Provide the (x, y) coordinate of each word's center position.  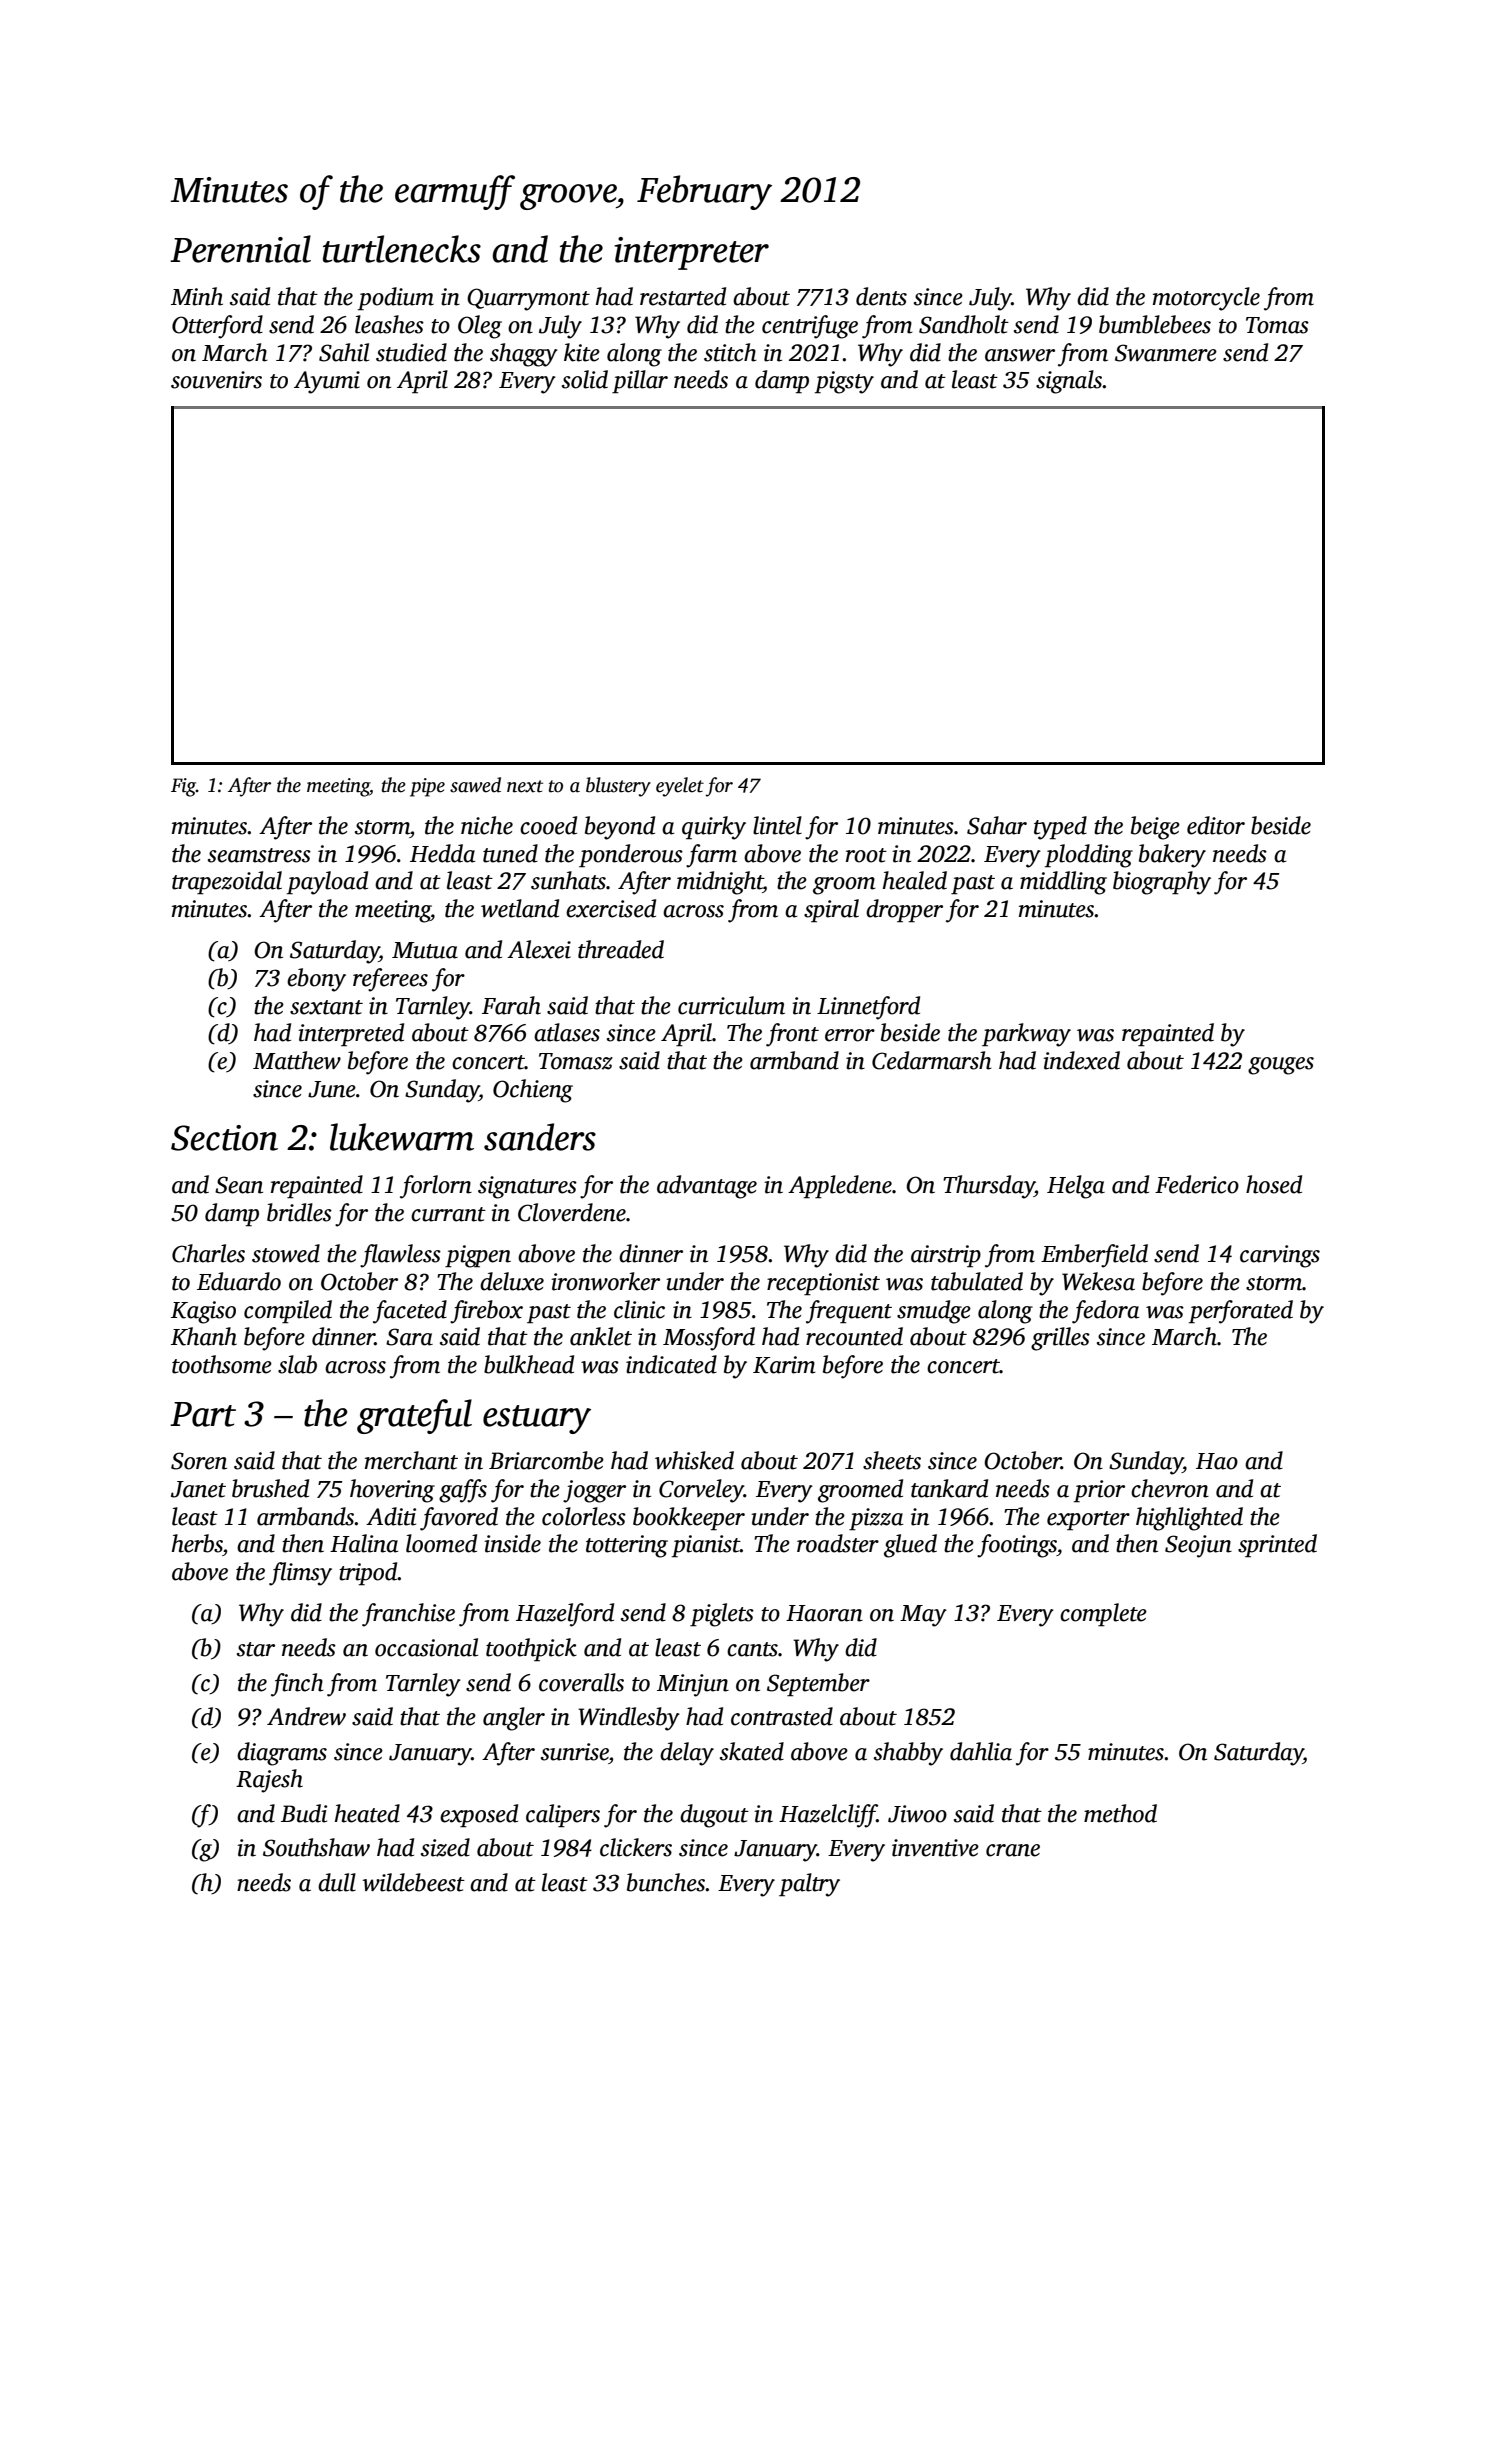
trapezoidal (227, 883)
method (1120, 1813)
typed (1060, 828)
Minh (197, 296)
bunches (666, 1882)
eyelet (680, 787)
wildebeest (414, 1882)
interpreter (691, 253)
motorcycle (1206, 299)
